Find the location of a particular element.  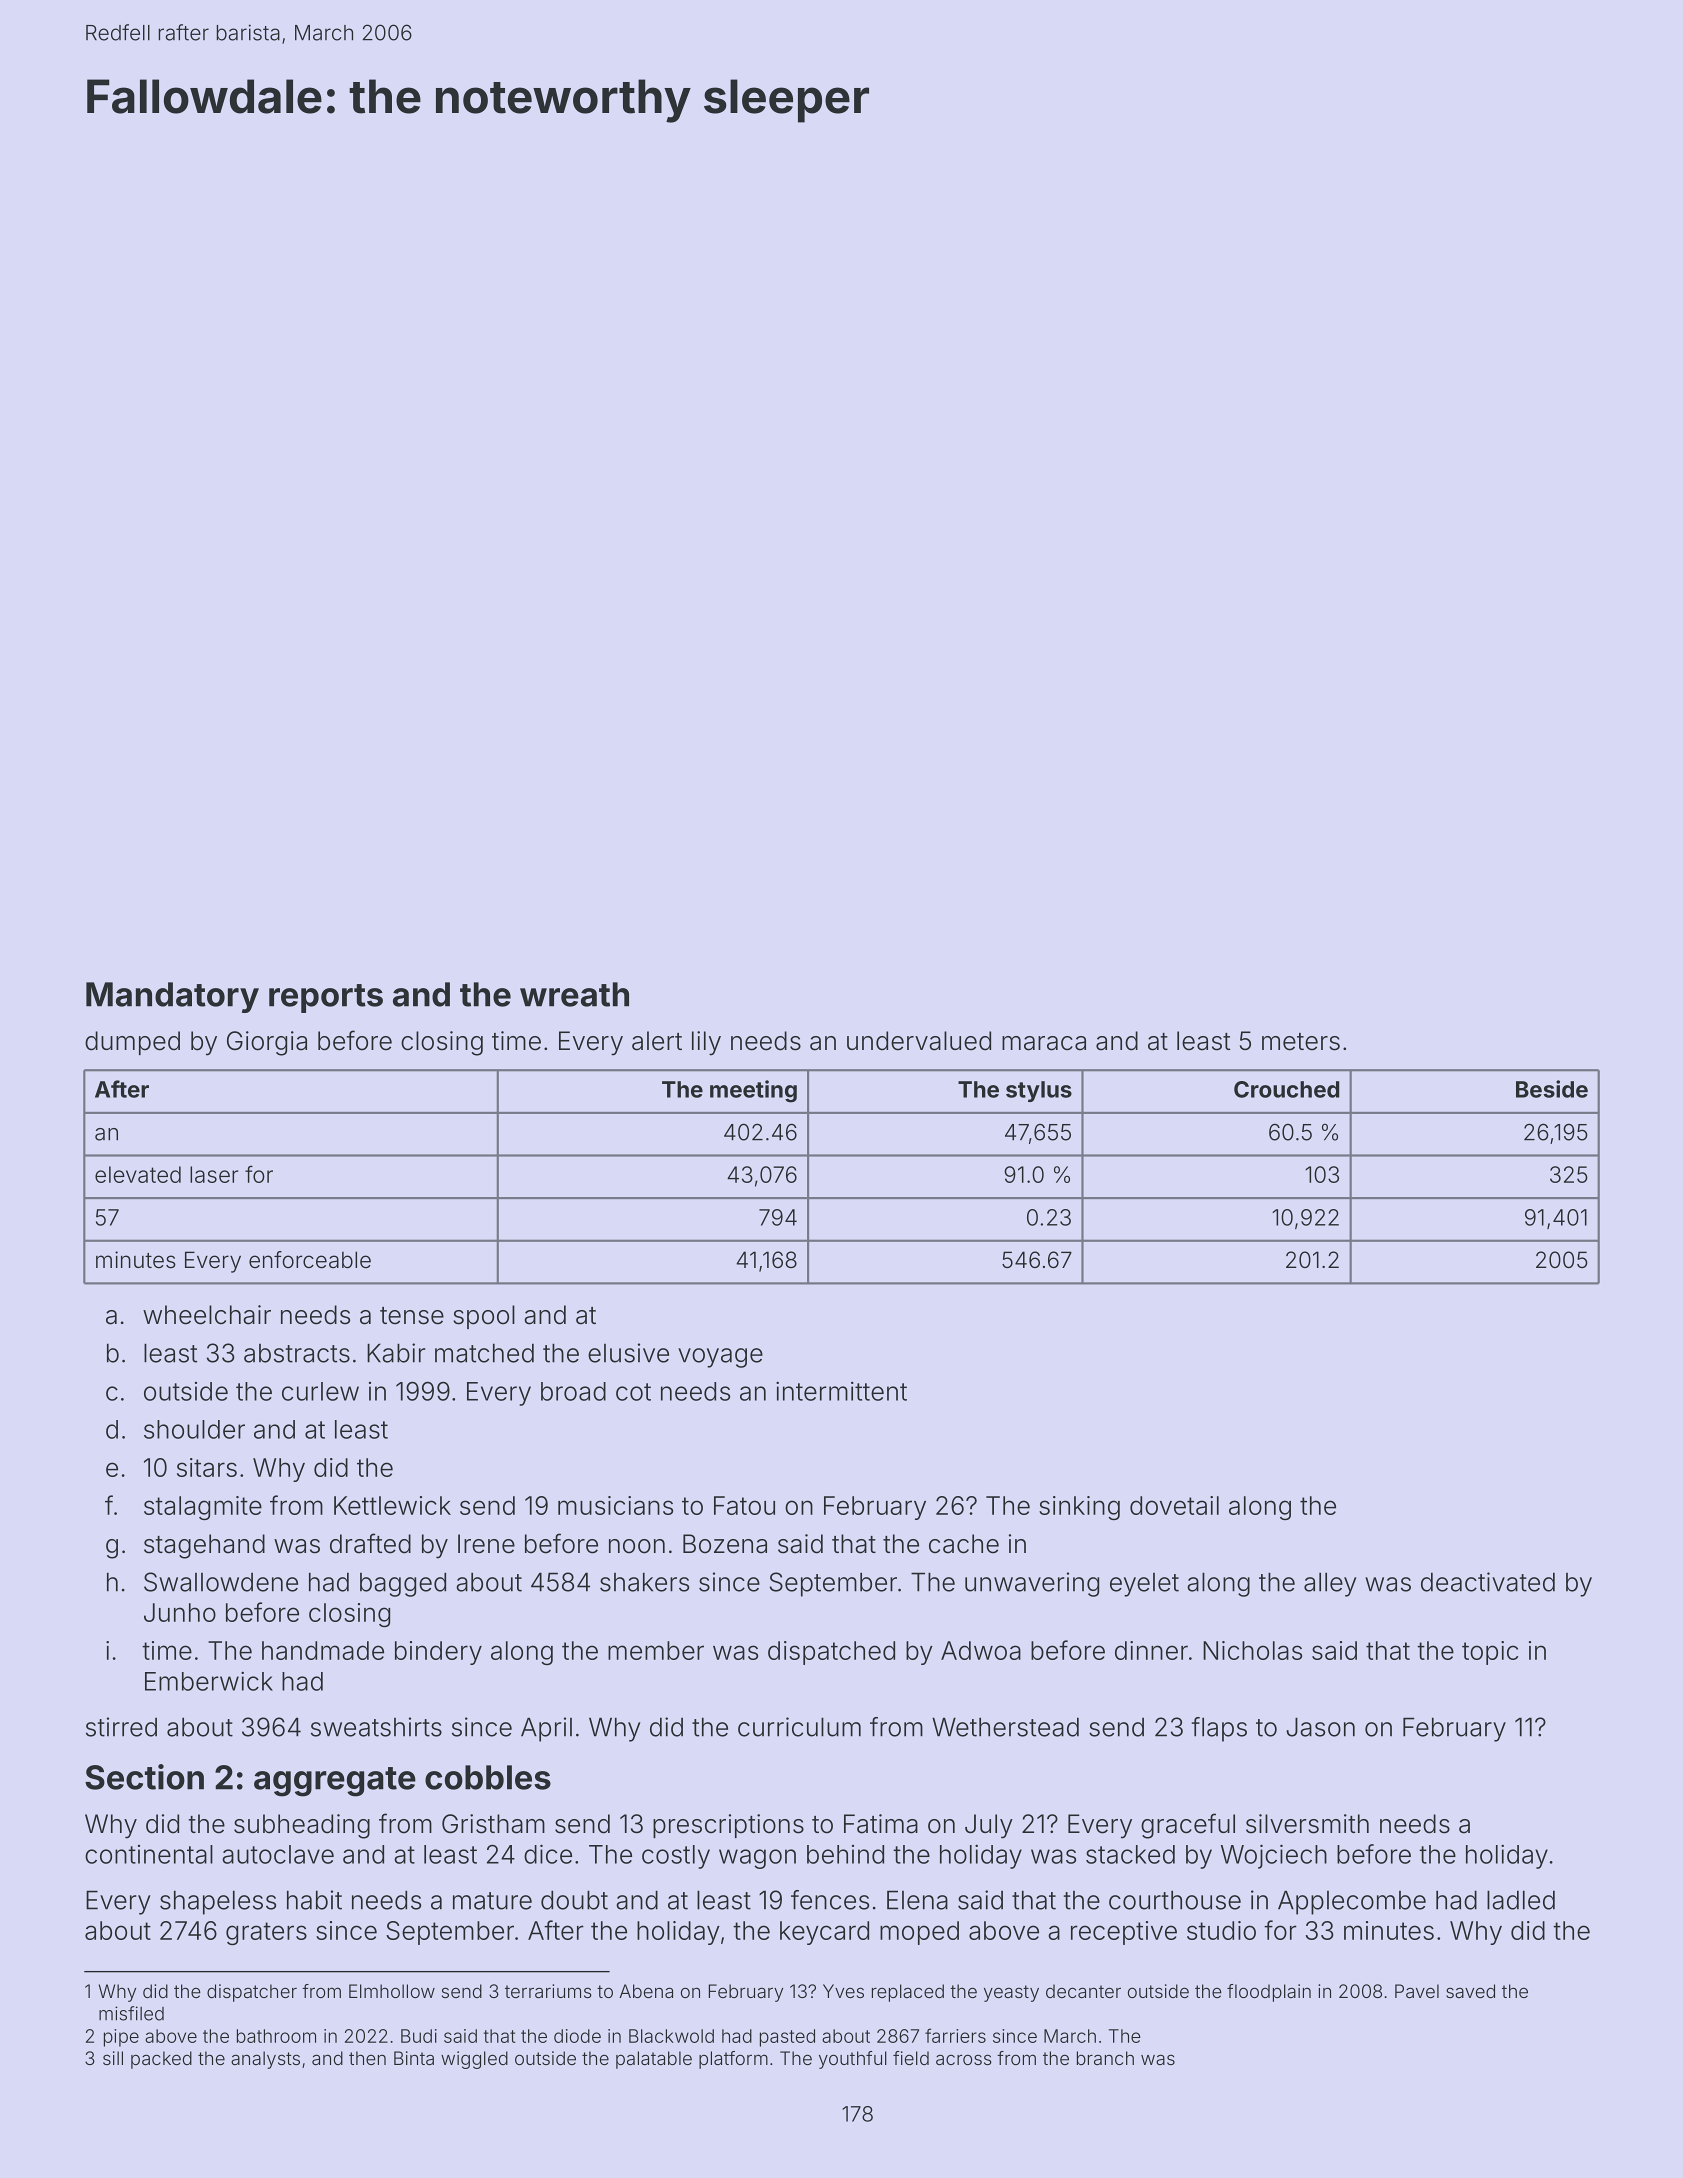

Crouched is located at coordinates (1286, 1089).
